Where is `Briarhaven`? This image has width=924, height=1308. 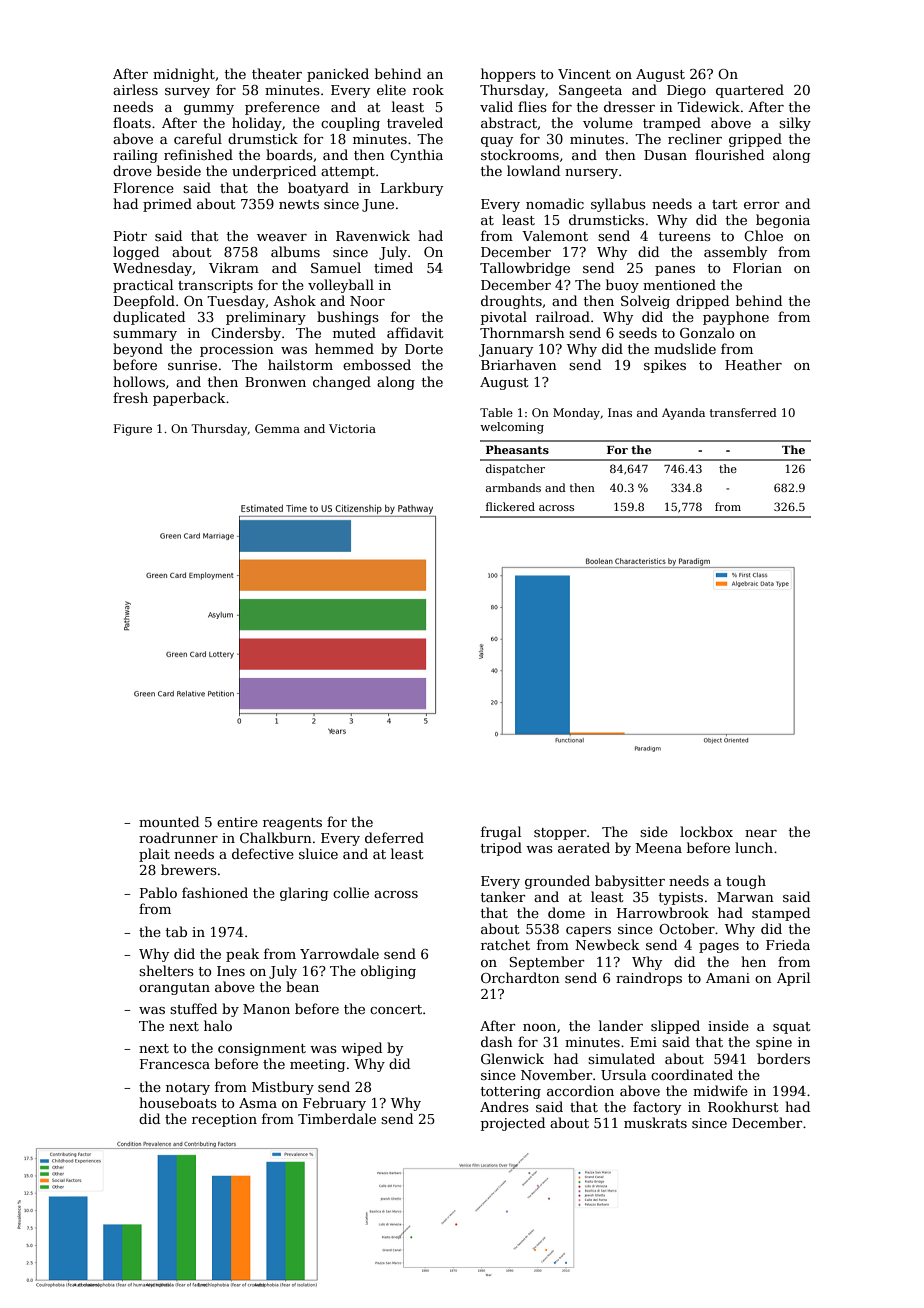
Briarhaven is located at coordinates (519, 364).
